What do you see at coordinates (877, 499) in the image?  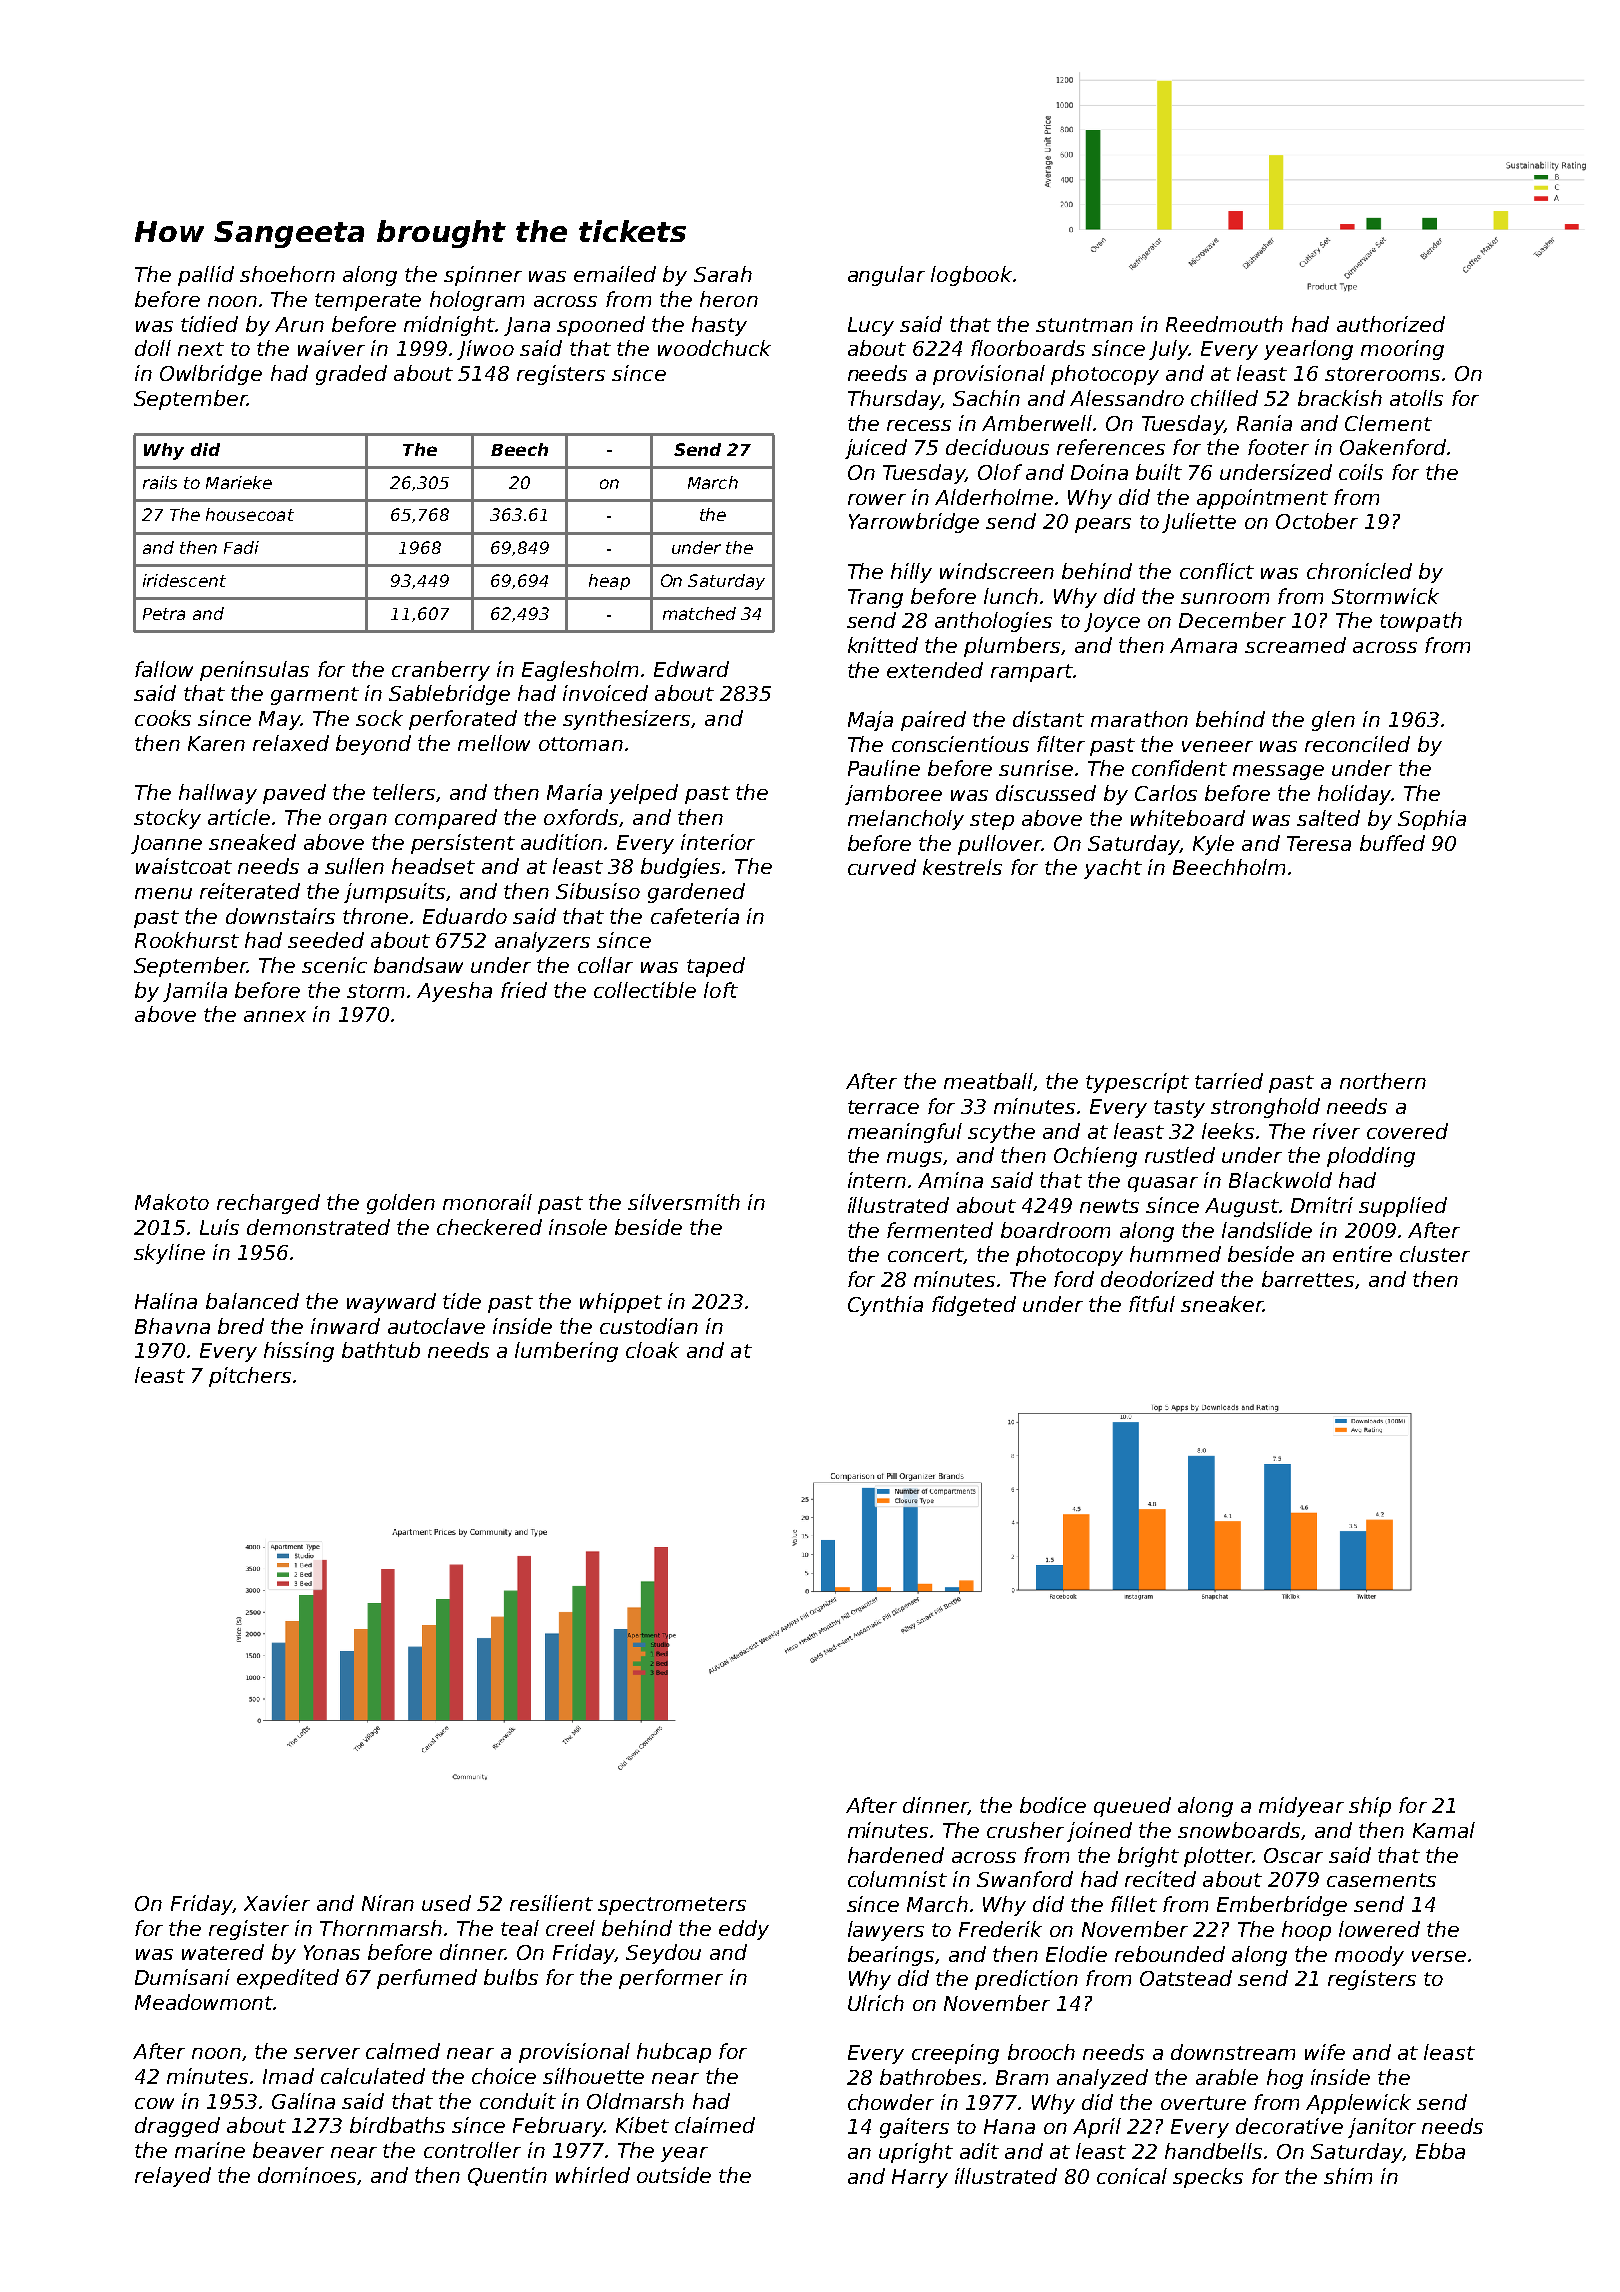 I see `rower` at bounding box center [877, 499].
